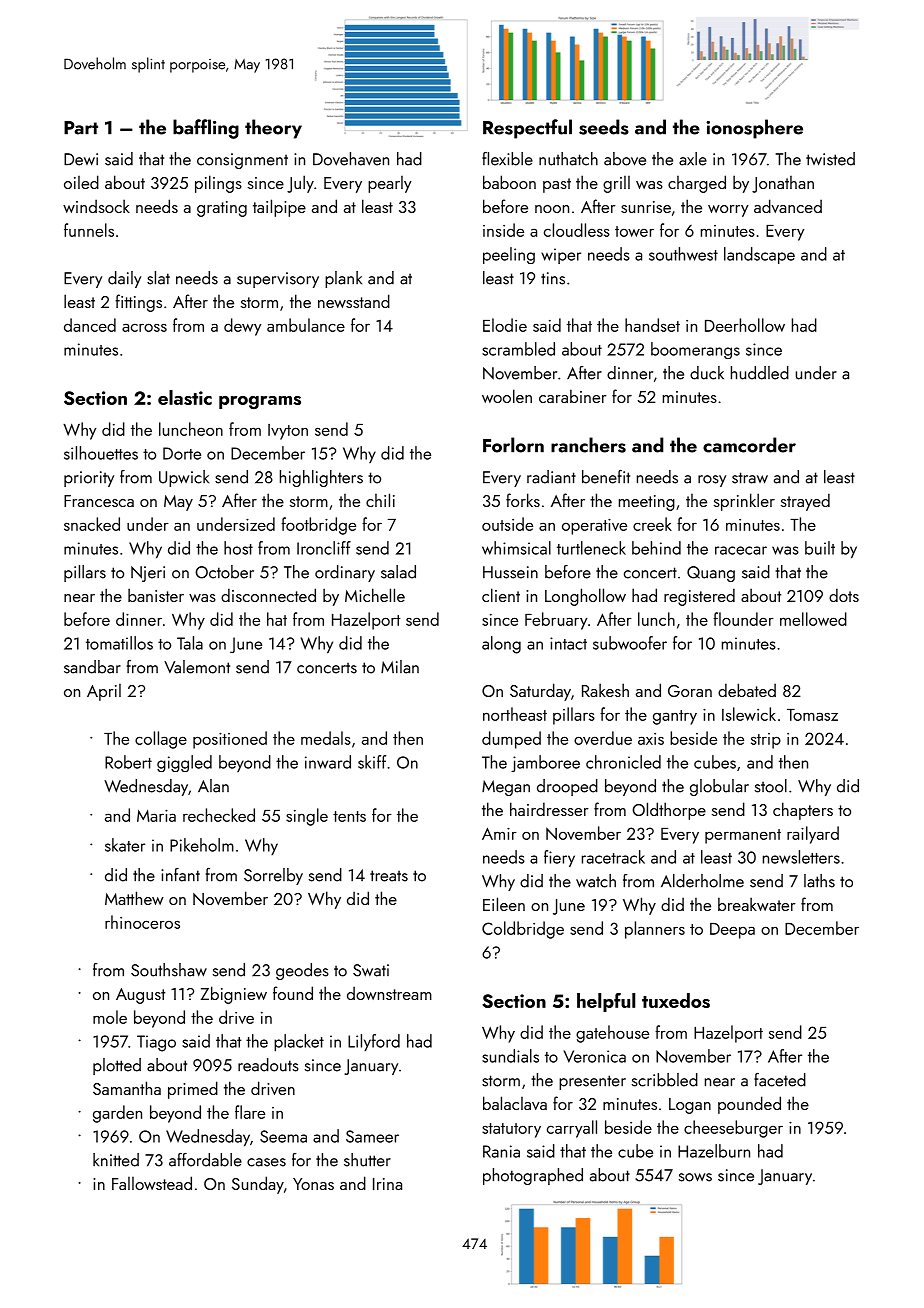 This screenshot has height=1308, width=924. I want to click on huddled, so click(760, 373).
